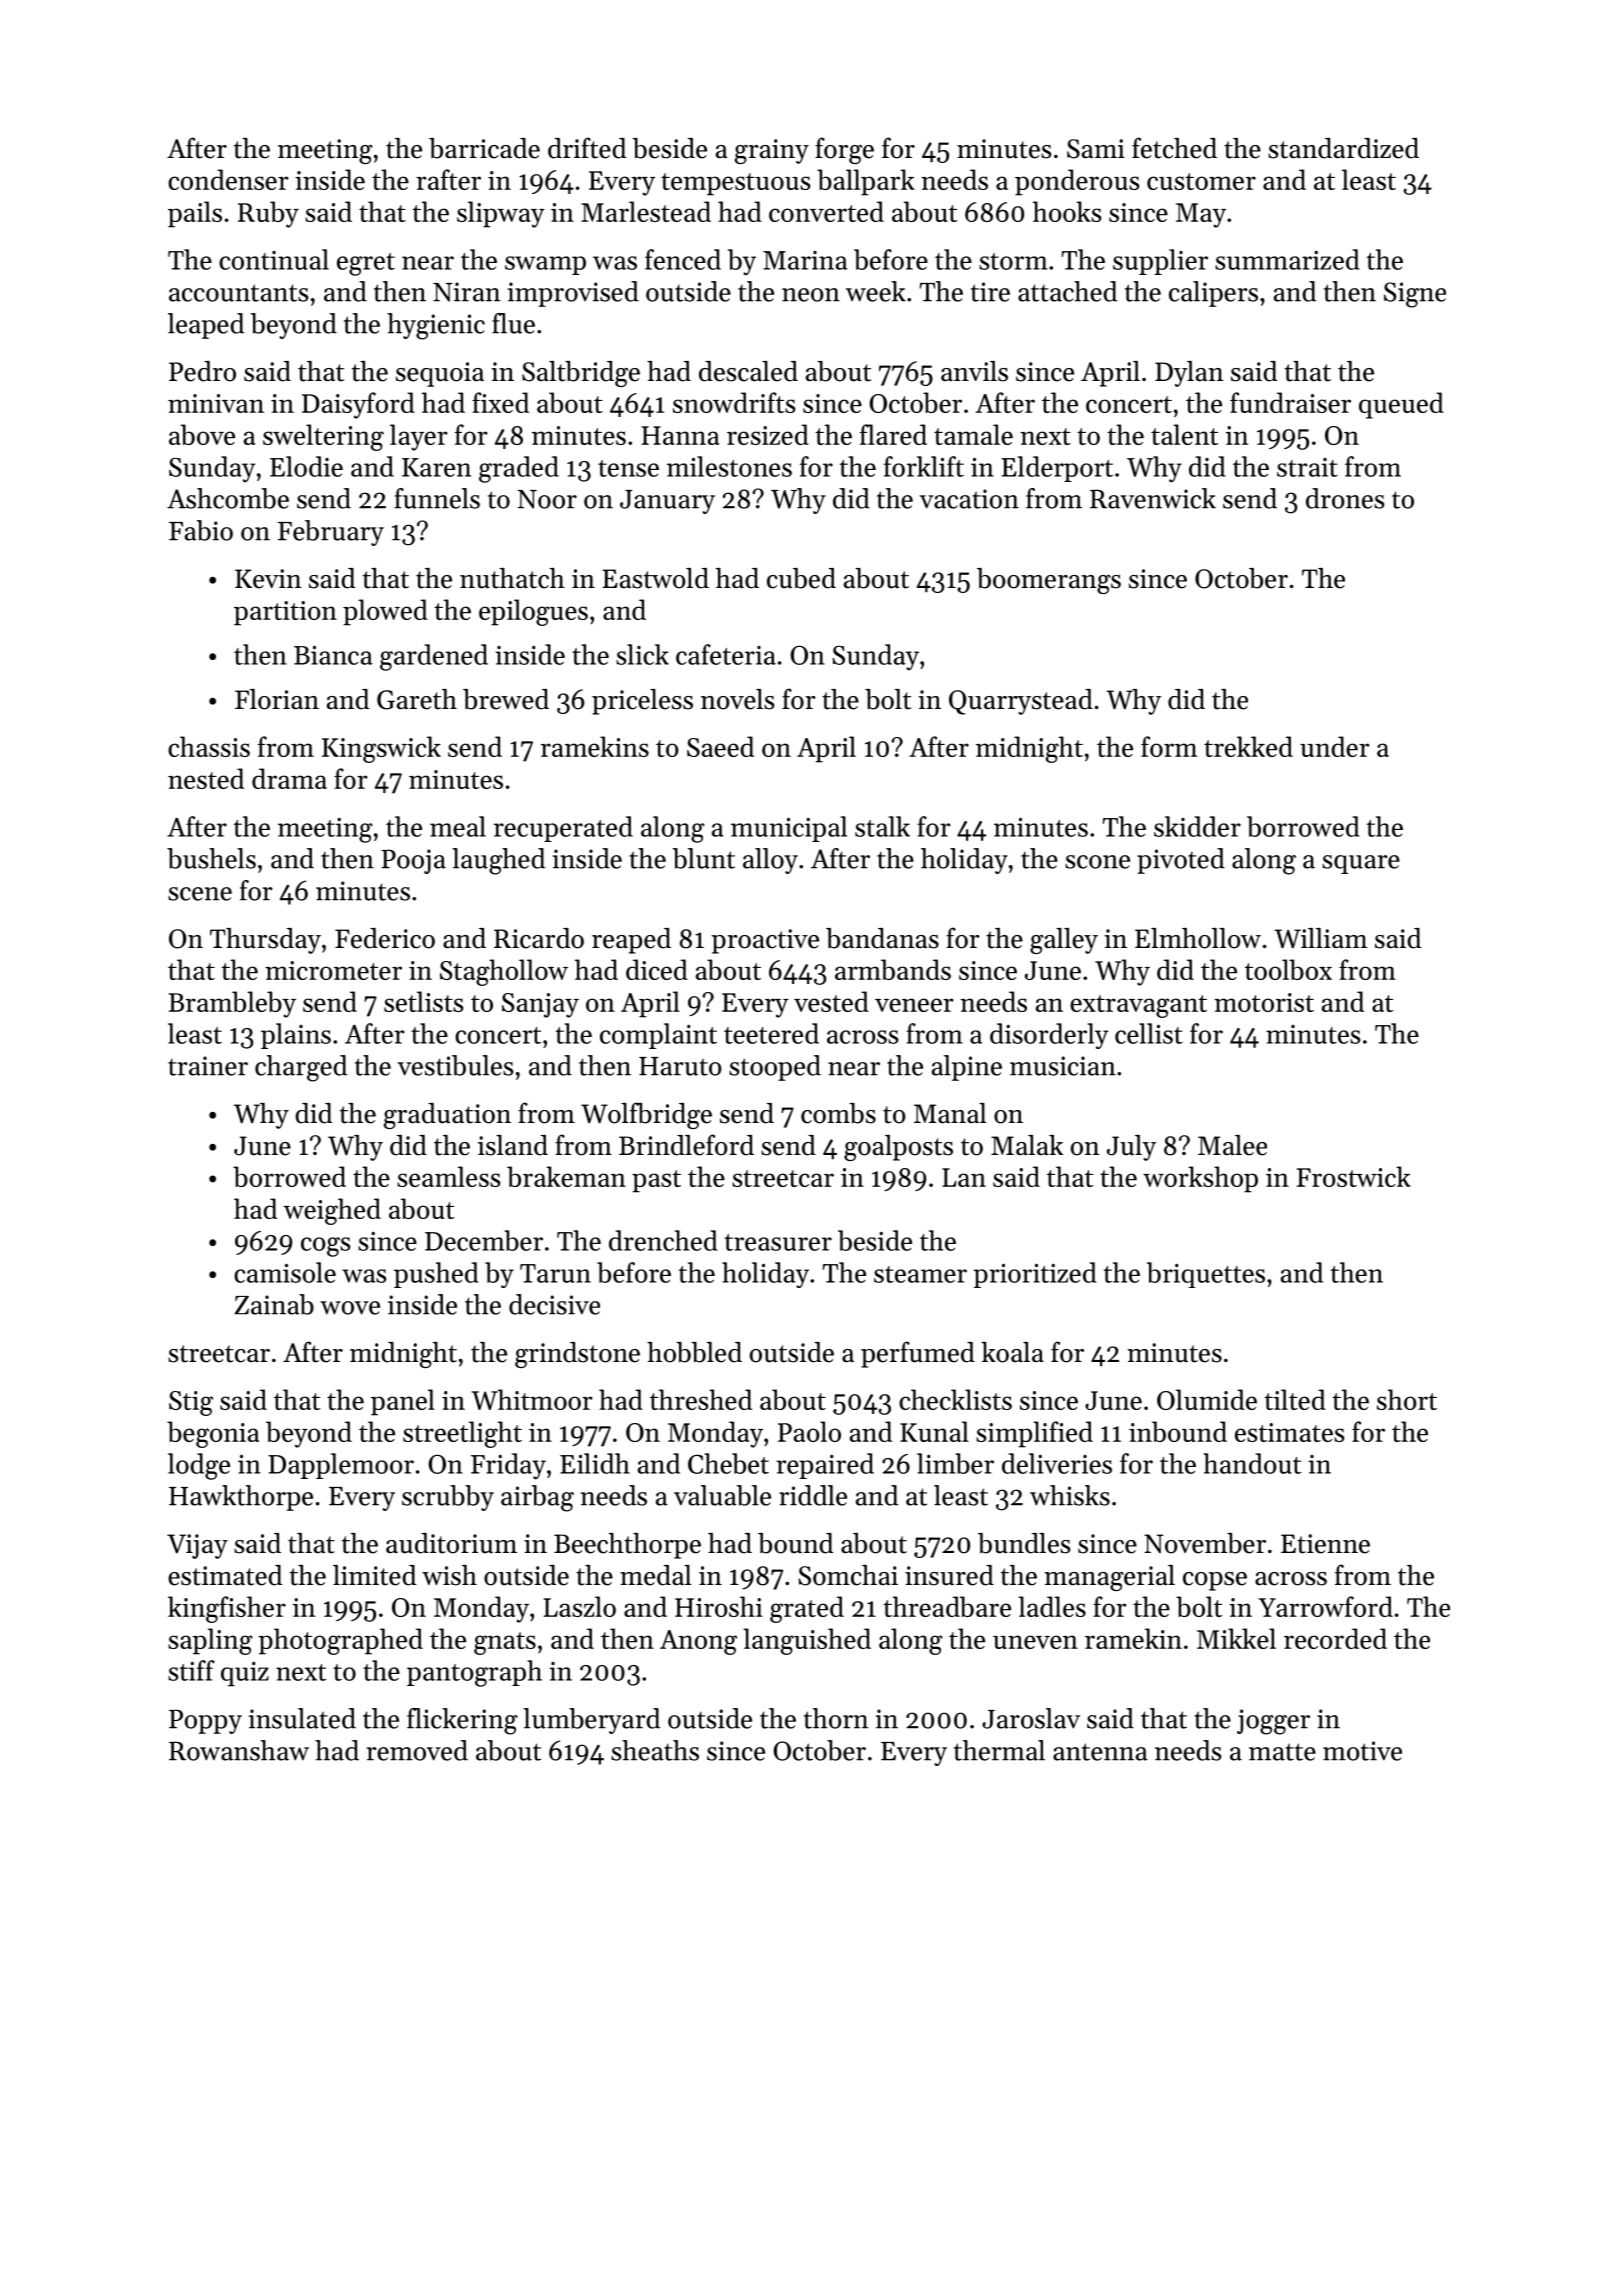 The height and width of the screenshot is (2292, 1620). I want to click on Quarrystead, so click(1021, 702).
